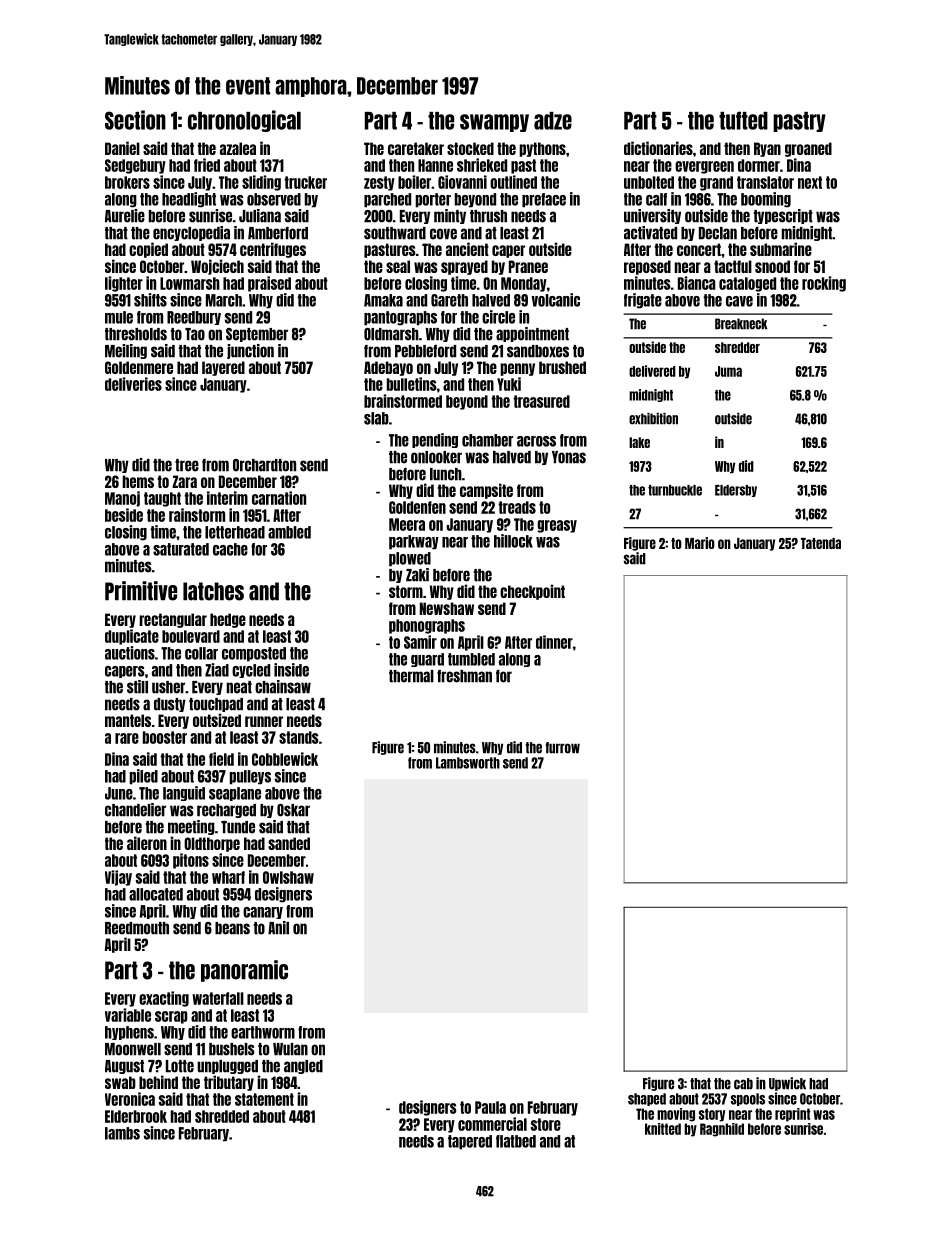  What do you see at coordinates (191, 636) in the image?
I see `boulevard` at bounding box center [191, 636].
